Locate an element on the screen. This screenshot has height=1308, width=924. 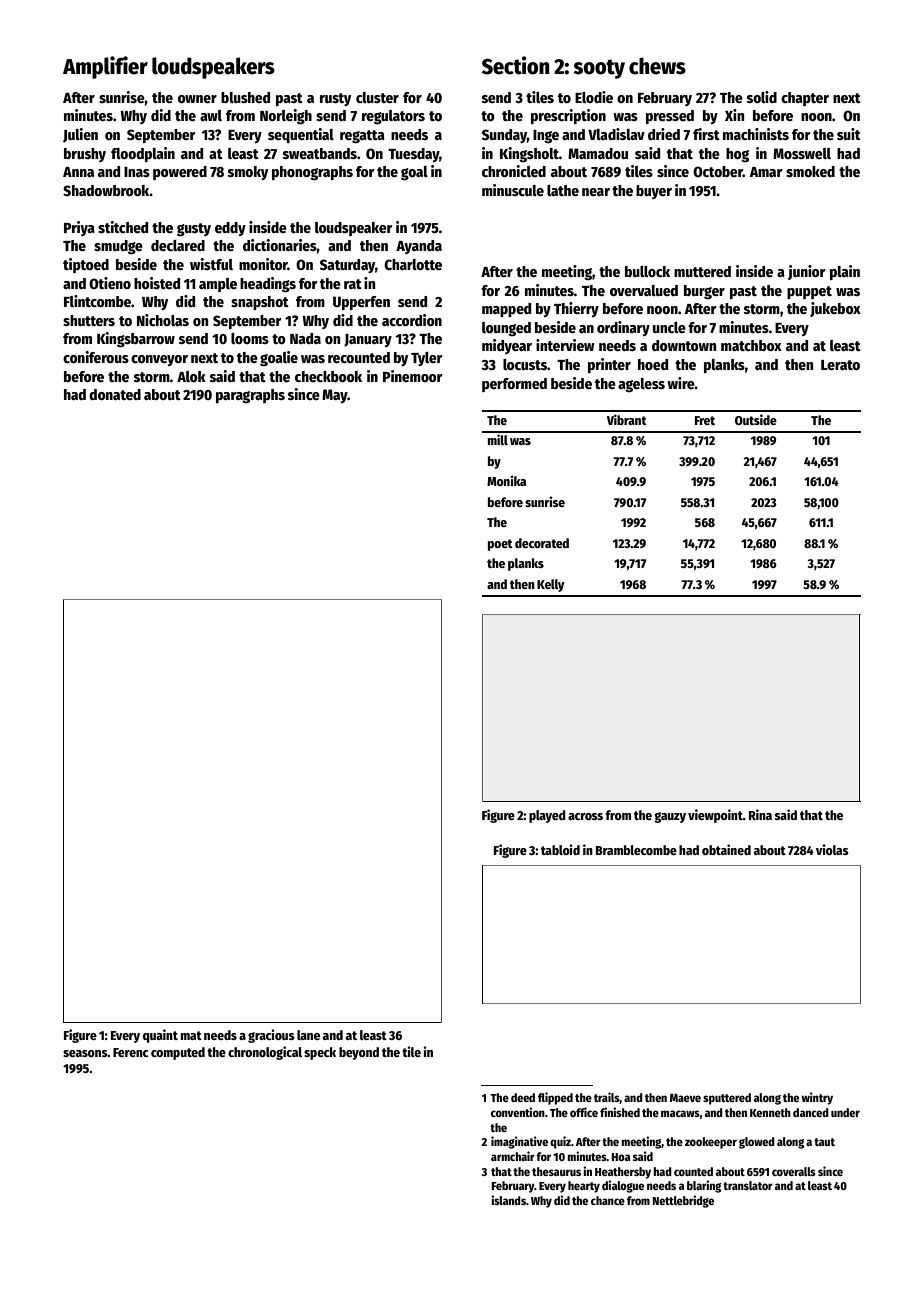
seasons is located at coordinates (85, 1053).
